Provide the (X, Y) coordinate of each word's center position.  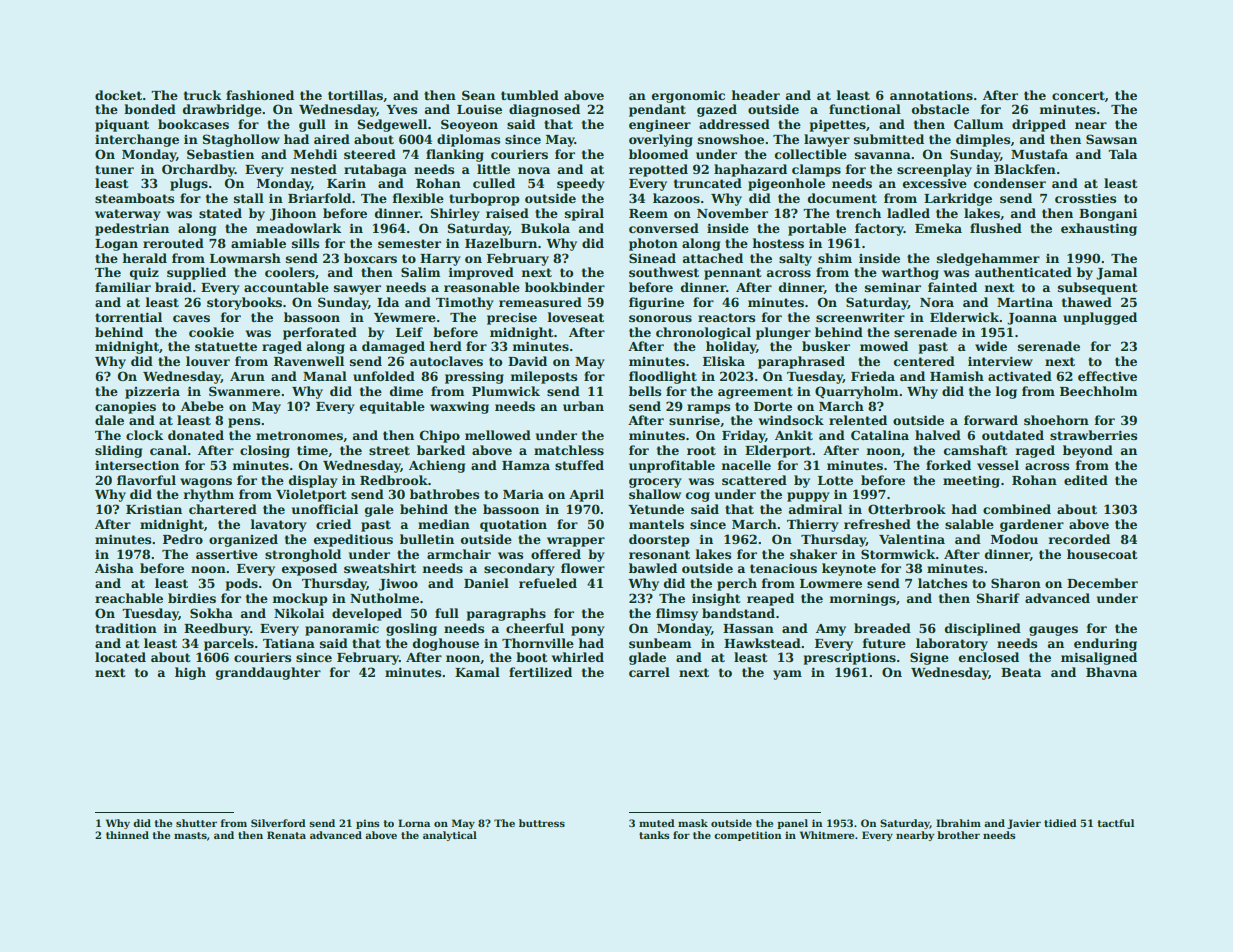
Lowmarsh (245, 258)
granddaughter (268, 673)
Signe (929, 658)
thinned (127, 835)
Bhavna (1111, 672)
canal (168, 450)
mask (693, 823)
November (732, 213)
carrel (649, 672)
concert (1078, 95)
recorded (1079, 539)
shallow (655, 494)
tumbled (530, 95)
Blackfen (1025, 169)
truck (202, 95)
